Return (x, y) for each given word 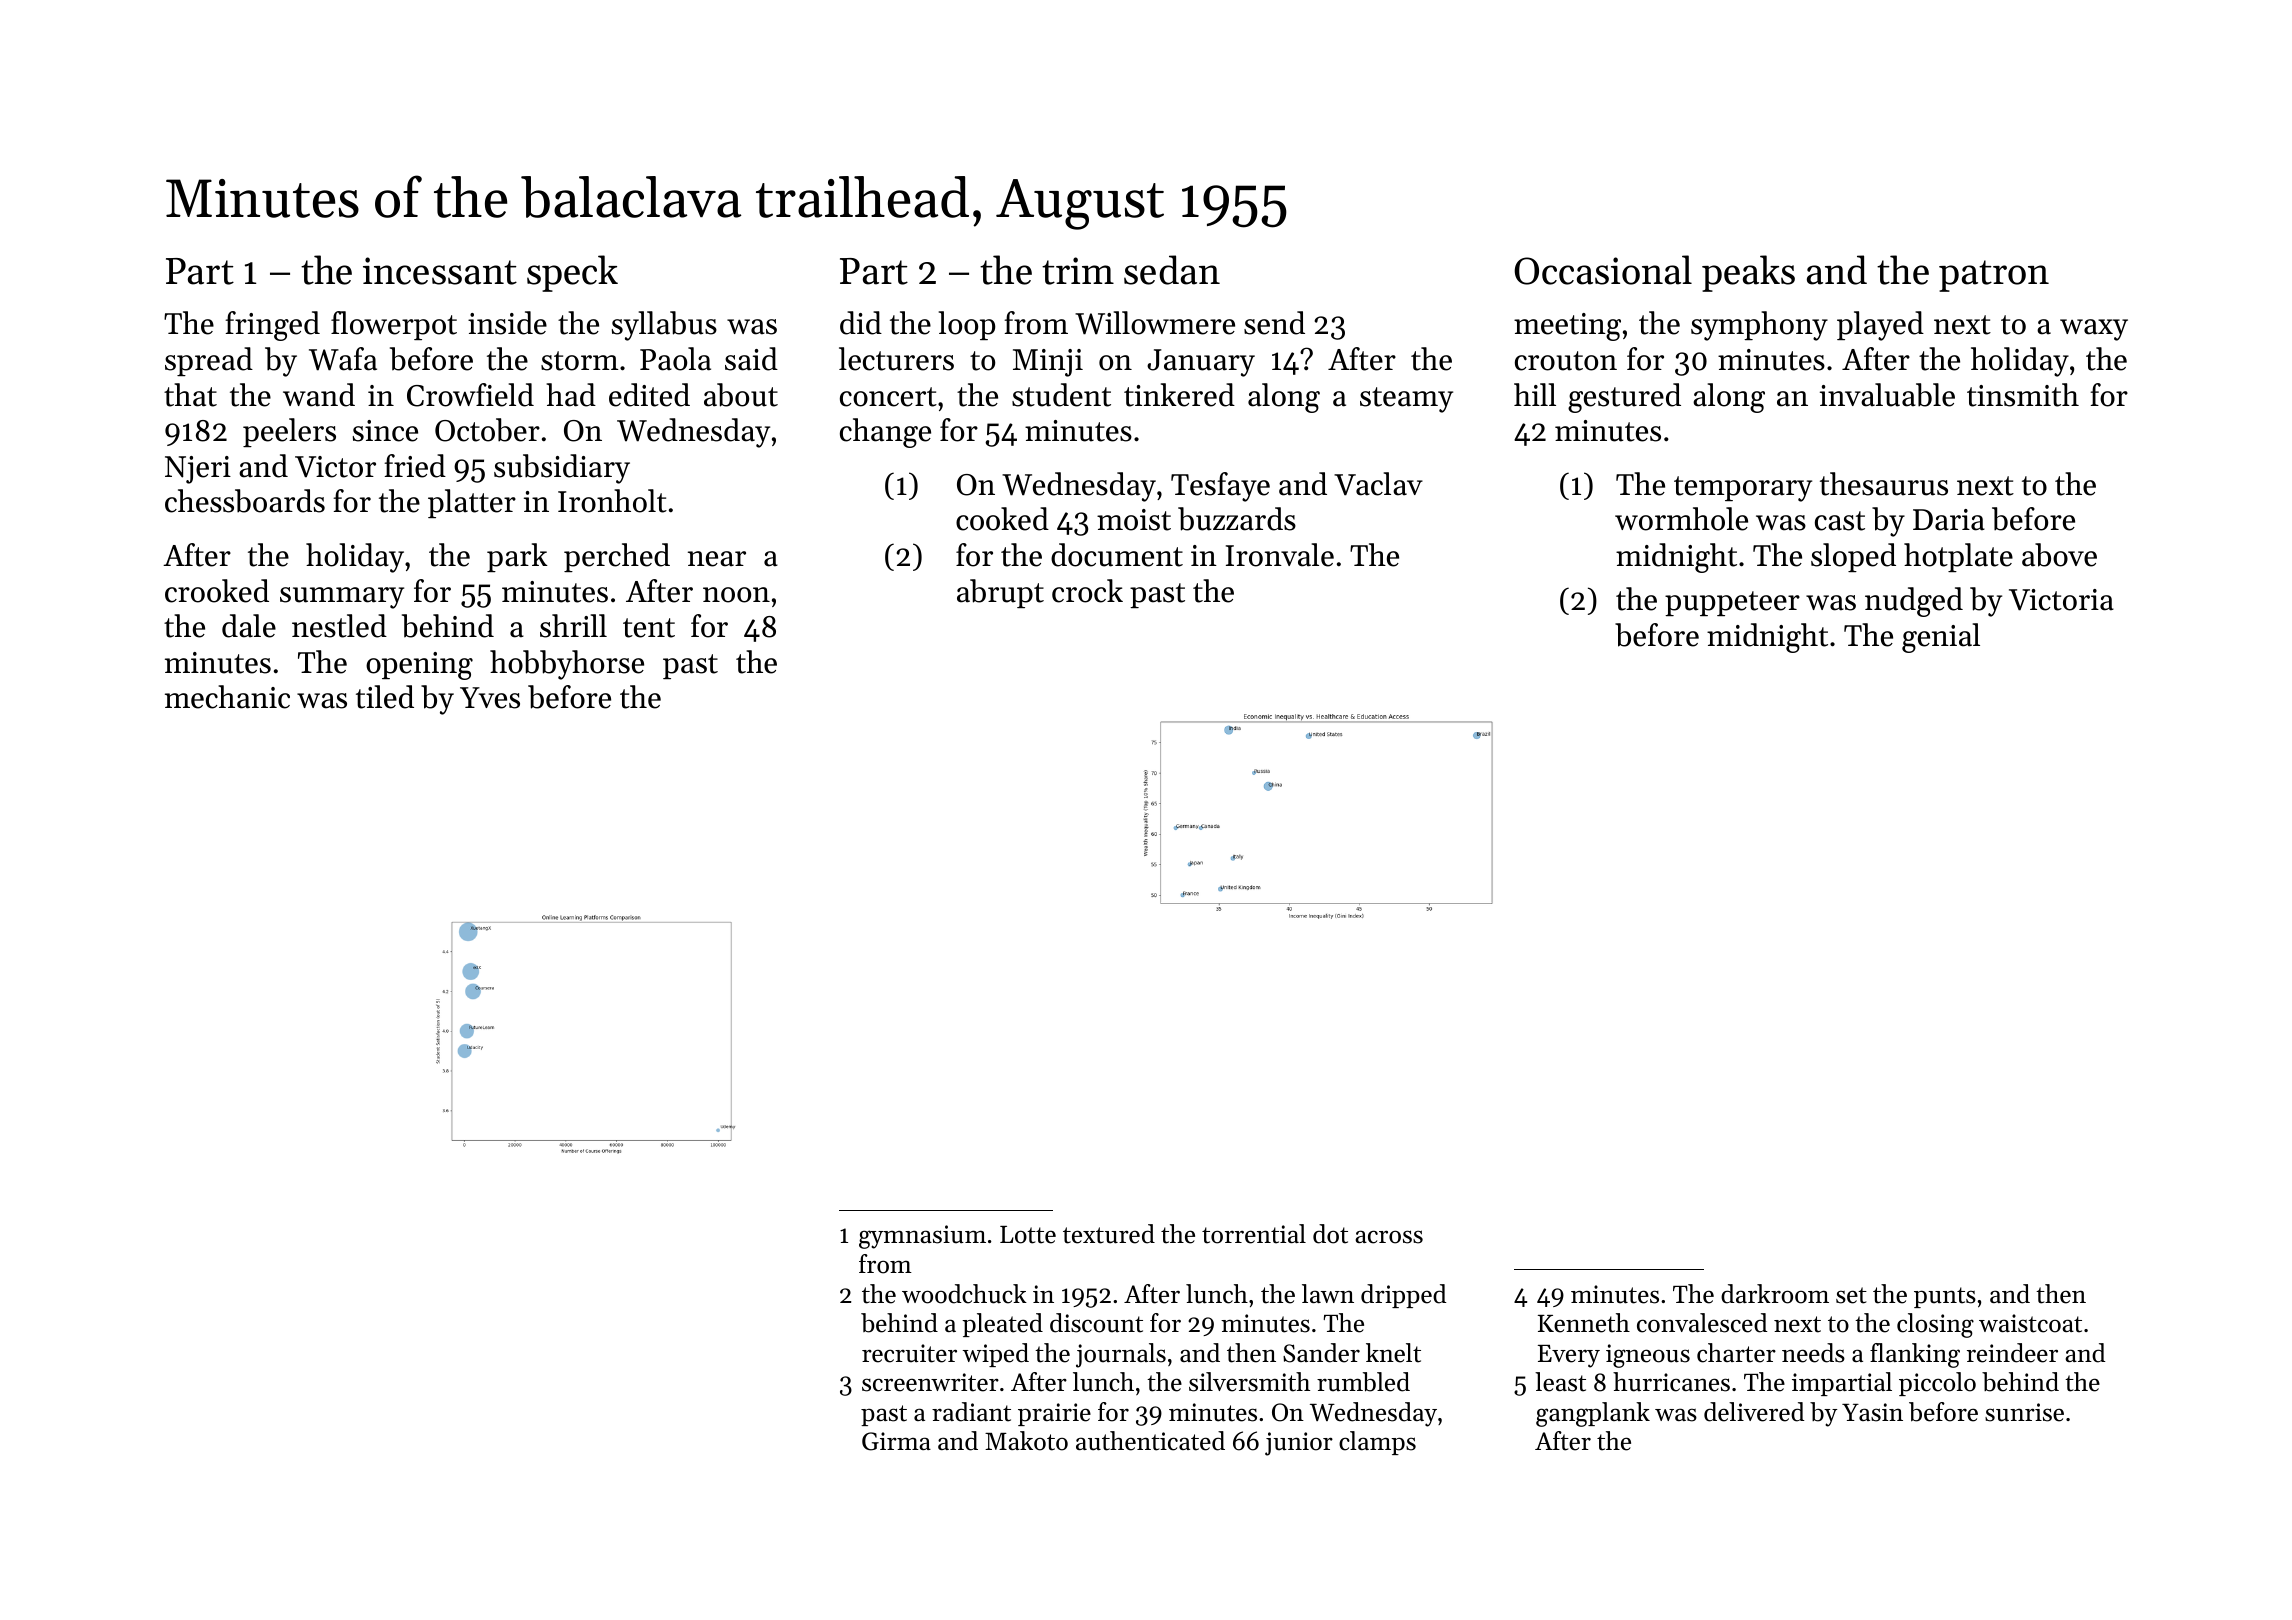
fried (415, 466)
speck (572, 273)
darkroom (1775, 1294)
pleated (1002, 1325)
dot (1330, 1234)
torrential (1254, 1234)
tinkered (1179, 395)
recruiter (909, 1353)
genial (1941, 638)
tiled (385, 697)
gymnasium (922, 1237)
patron (1994, 276)
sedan (1172, 270)
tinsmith (2023, 395)
